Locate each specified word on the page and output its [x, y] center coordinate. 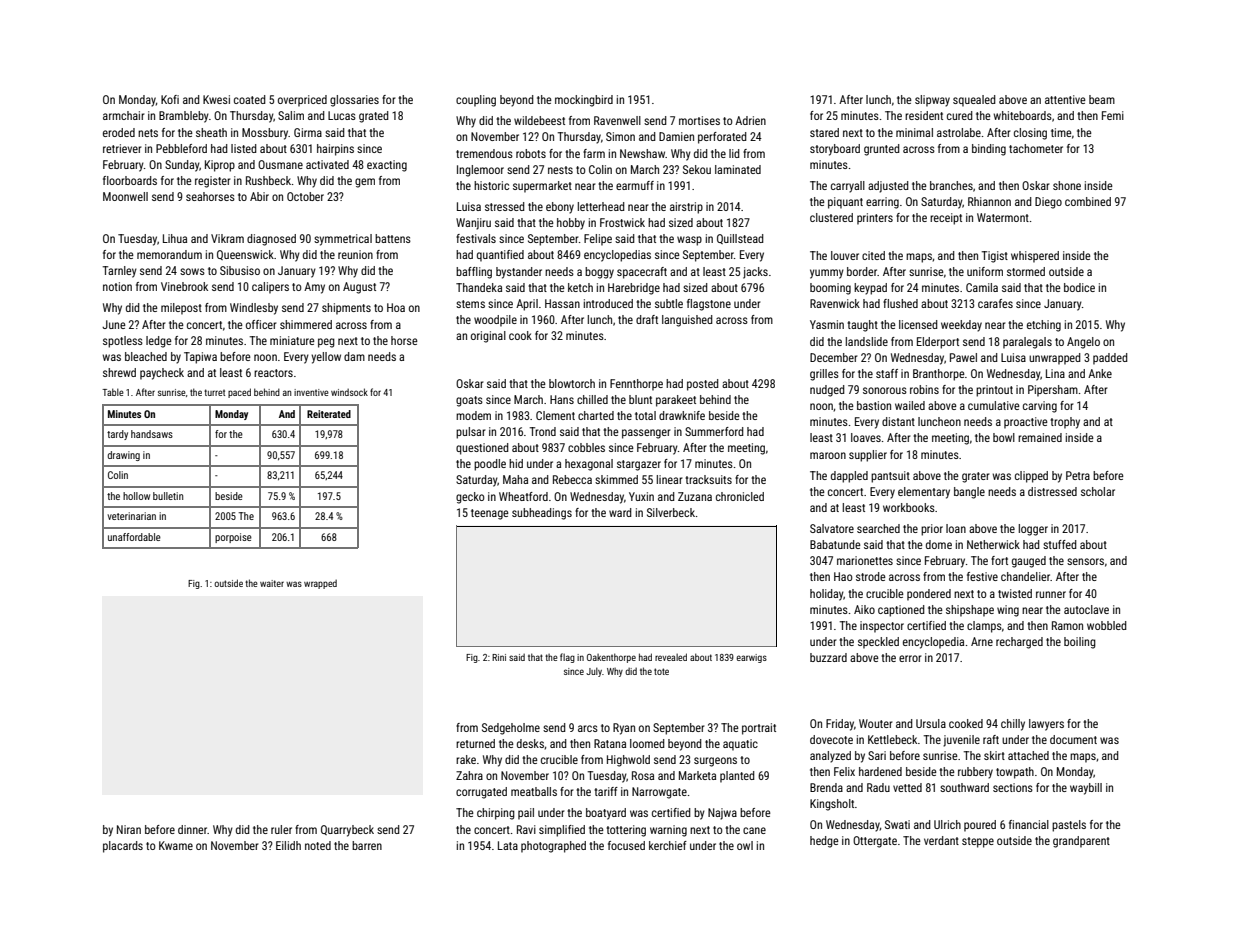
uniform [985, 271]
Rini [499, 657]
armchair [124, 115]
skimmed [616, 479]
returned [475, 743]
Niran [129, 829]
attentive [1065, 99]
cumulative [994, 405]
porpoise [233, 538]
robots [531, 153]
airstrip [686, 208]
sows [192, 271]
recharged [1019, 643]
